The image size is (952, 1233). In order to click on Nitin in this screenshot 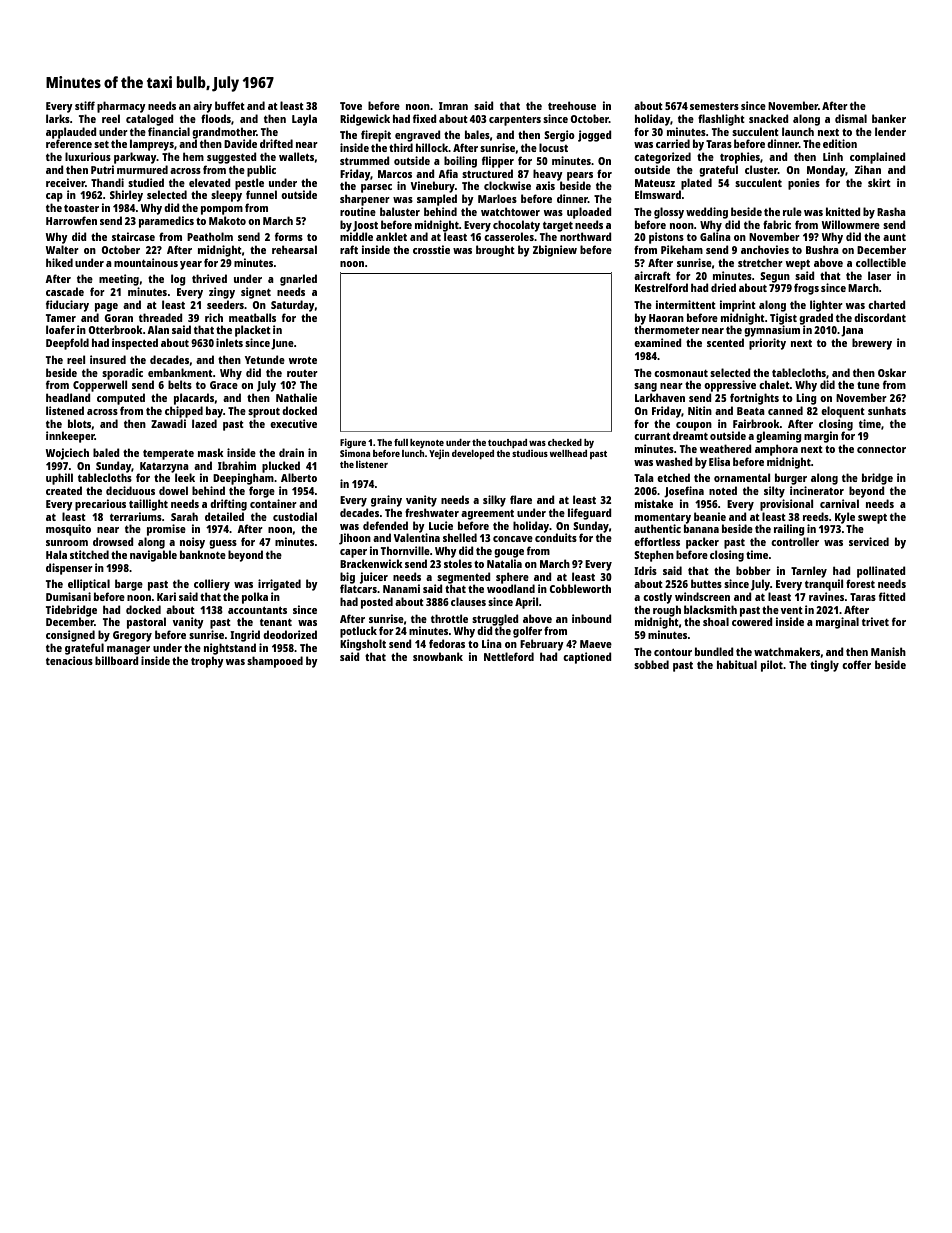, I will do `click(700, 410)`.
